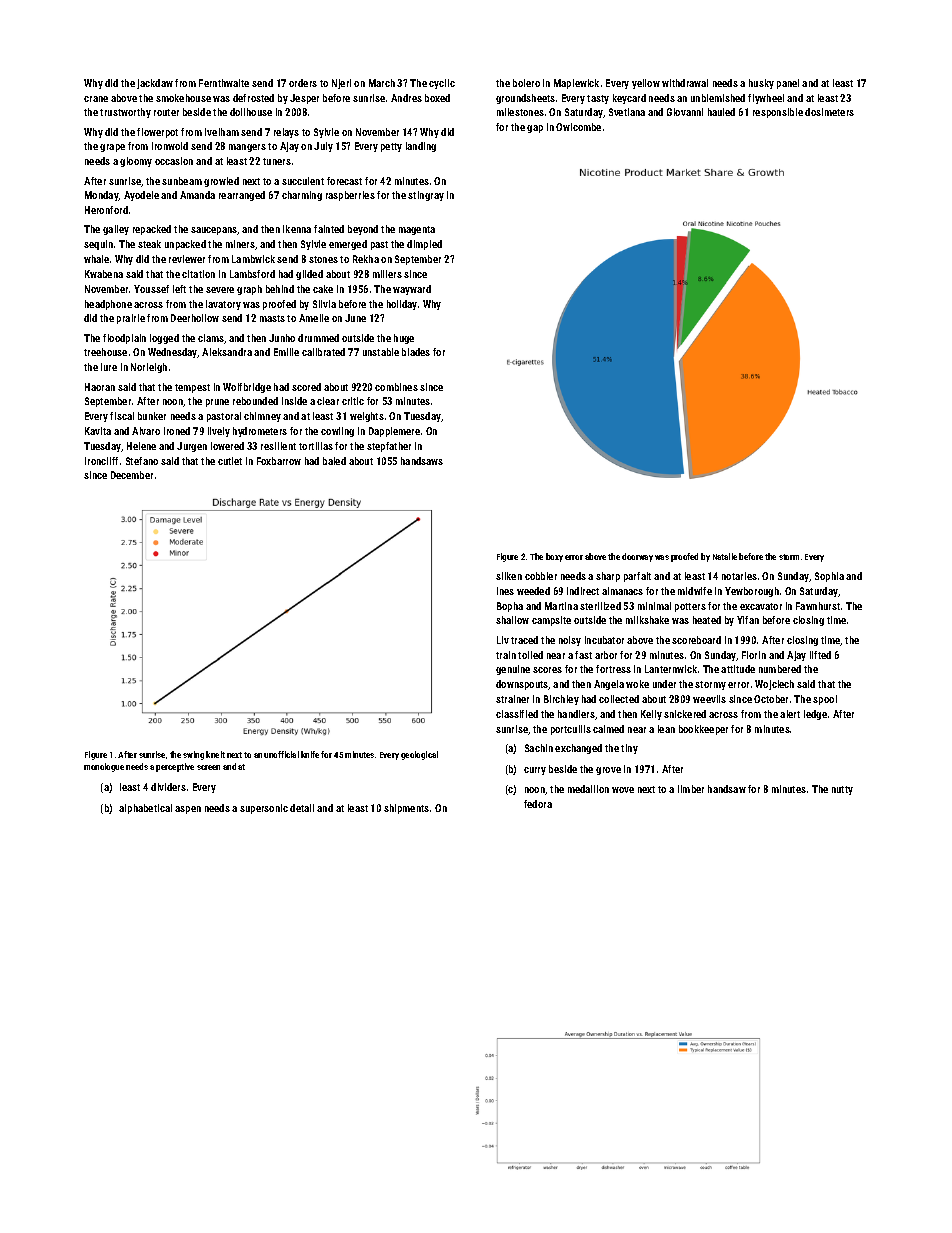  Describe the element at coordinates (725, 556) in the page. I see `Natalie` at that location.
